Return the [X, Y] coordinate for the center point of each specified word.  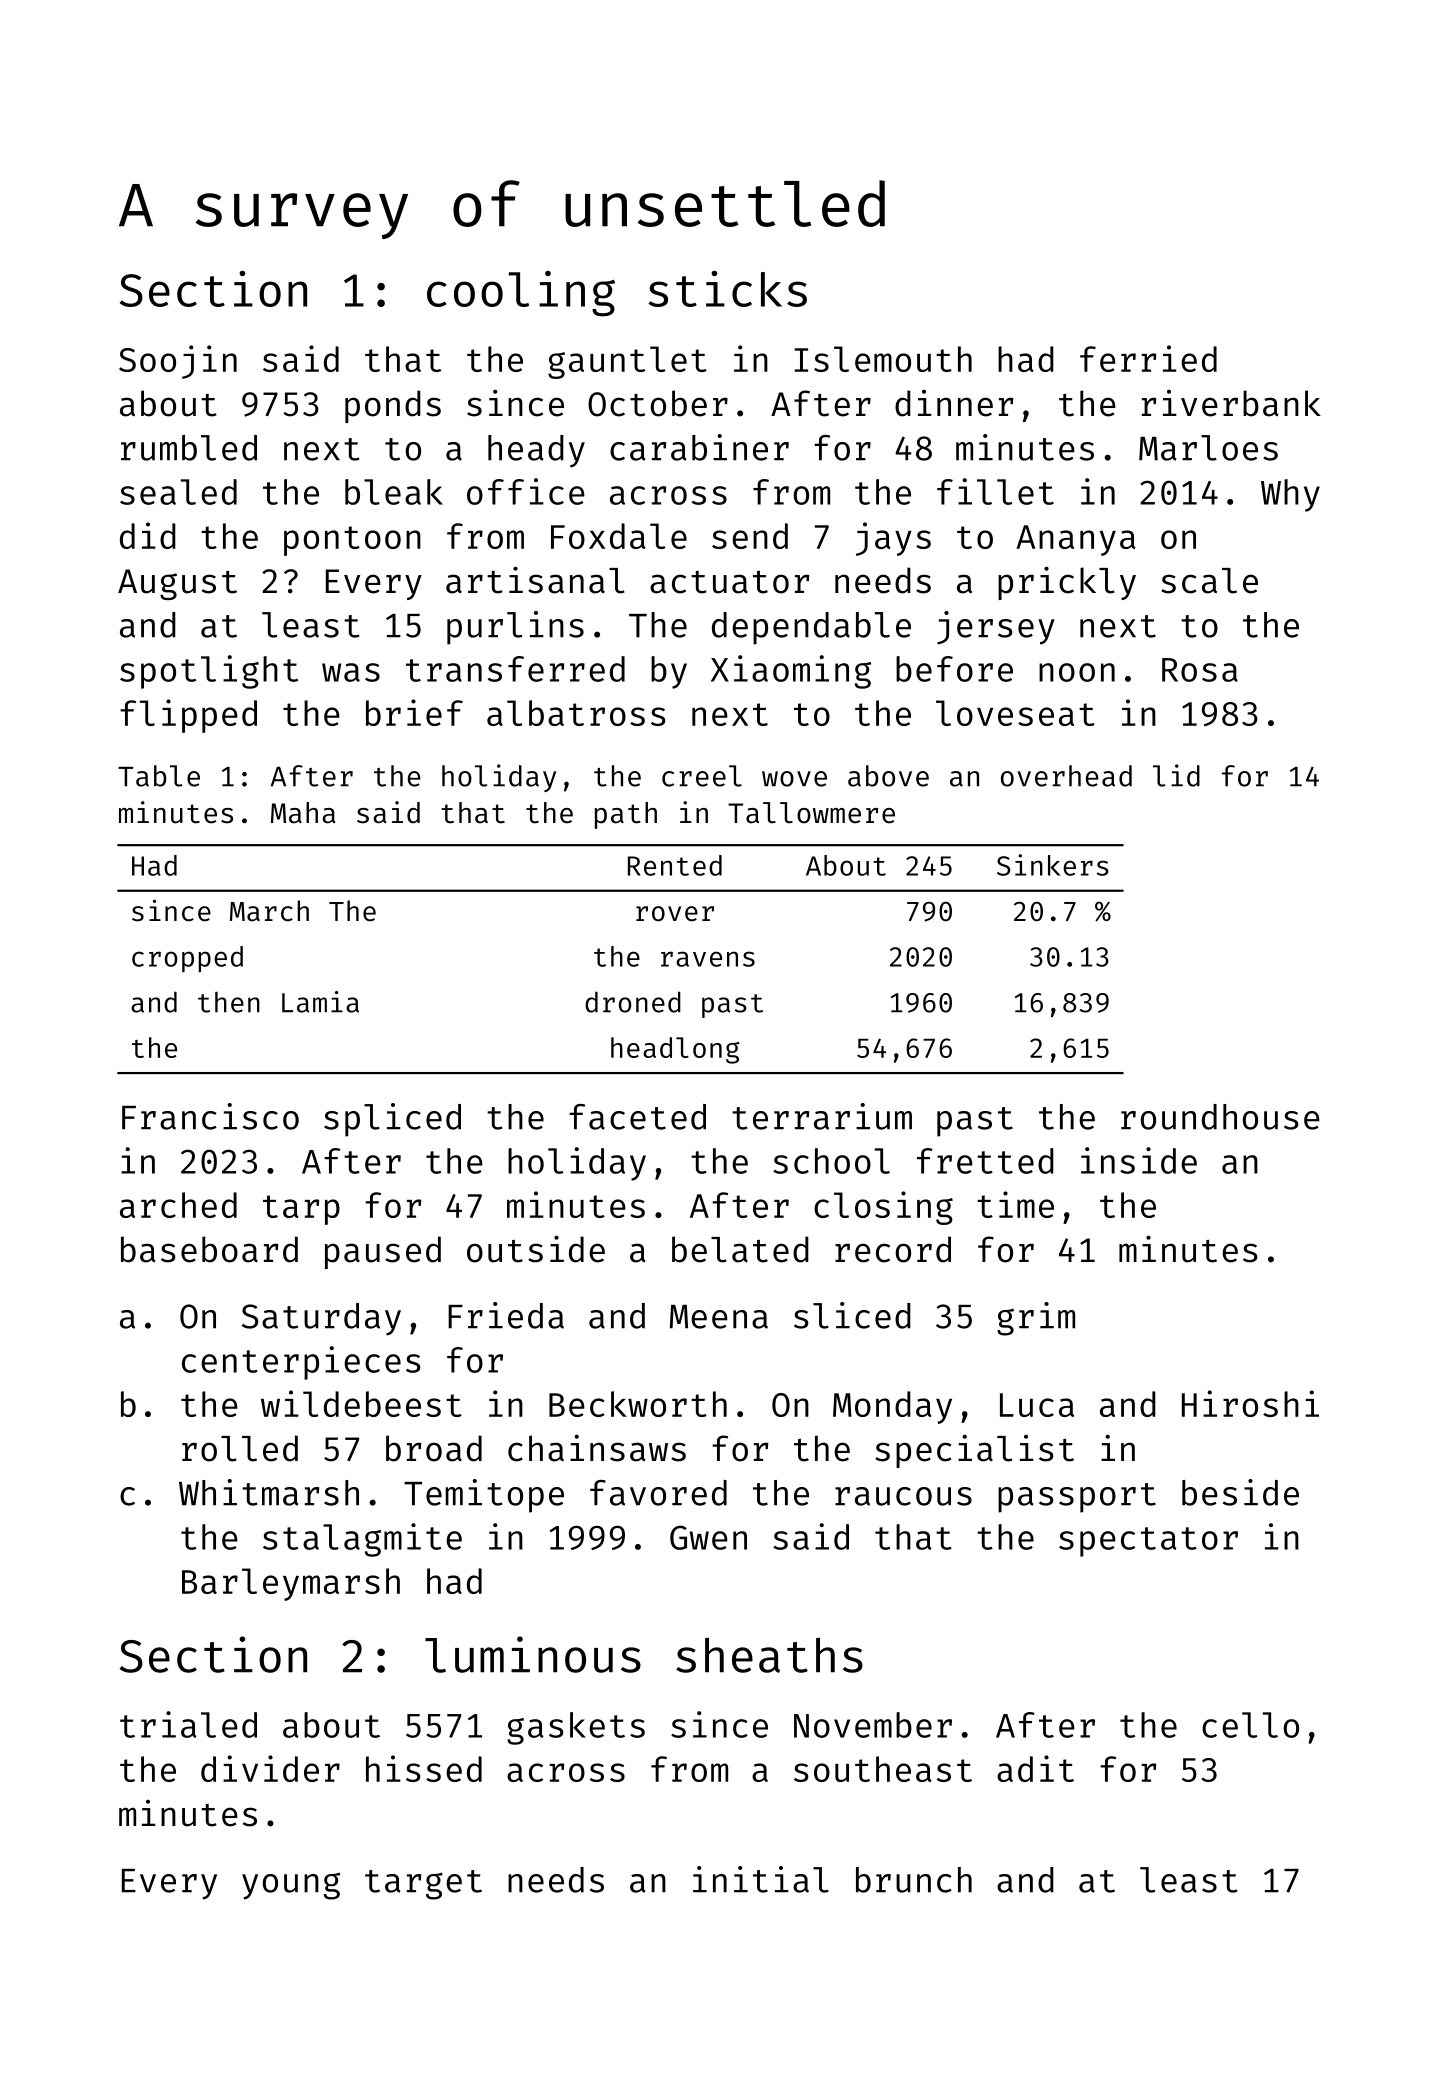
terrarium [822, 1116]
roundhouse [1220, 1117]
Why [1290, 495]
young [291, 1886]
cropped [187, 959]
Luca [1037, 1405]
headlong [675, 1050]
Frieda [506, 1315]
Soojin [178, 362]
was [351, 672]
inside [1139, 1160]
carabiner [699, 447]
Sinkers [1053, 865]
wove [794, 779]
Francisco [210, 1116]
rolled [240, 1448]
